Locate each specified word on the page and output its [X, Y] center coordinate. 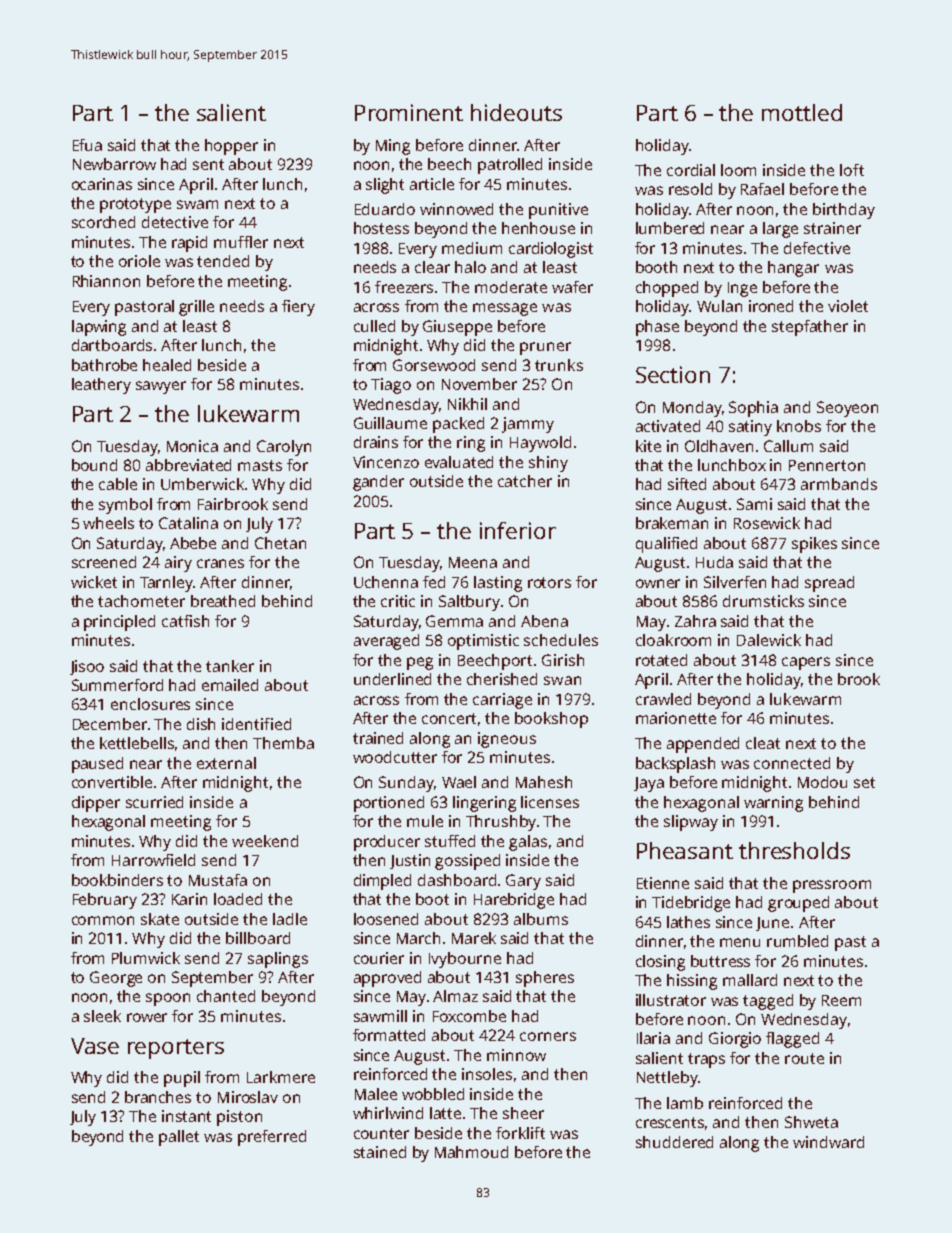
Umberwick [202, 484]
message [505, 309]
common [103, 920]
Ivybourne [465, 960]
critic [398, 601]
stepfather [810, 328]
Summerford [117, 685]
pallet [179, 1138]
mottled [802, 112]
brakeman [672, 523]
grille [196, 308]
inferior [518, 530]
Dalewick [769, 640]
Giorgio [735, 1040]
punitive [558, 211]
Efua [87, 145]
